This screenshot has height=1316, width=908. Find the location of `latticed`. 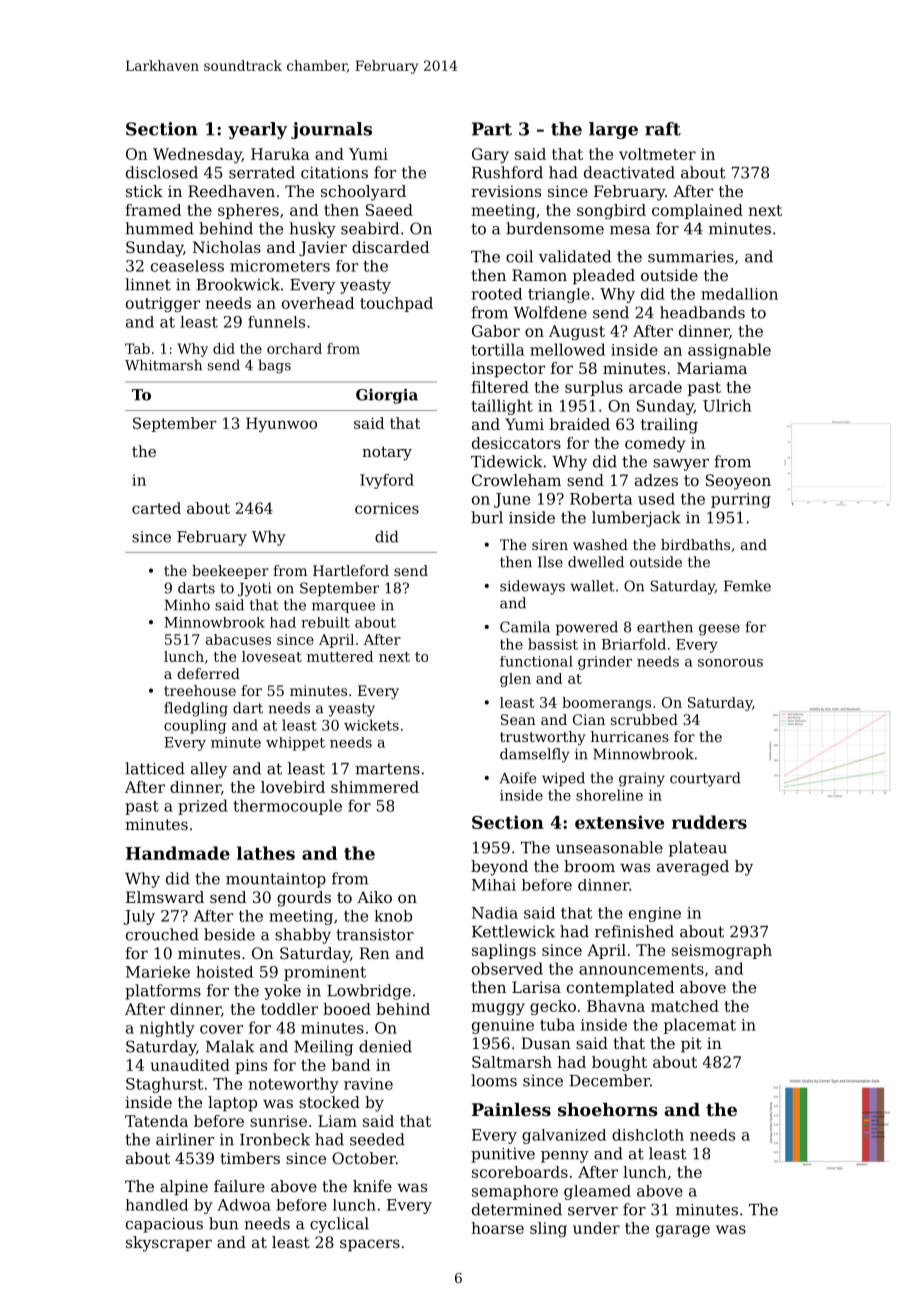

latticed is located at coordinates (155, 768).
